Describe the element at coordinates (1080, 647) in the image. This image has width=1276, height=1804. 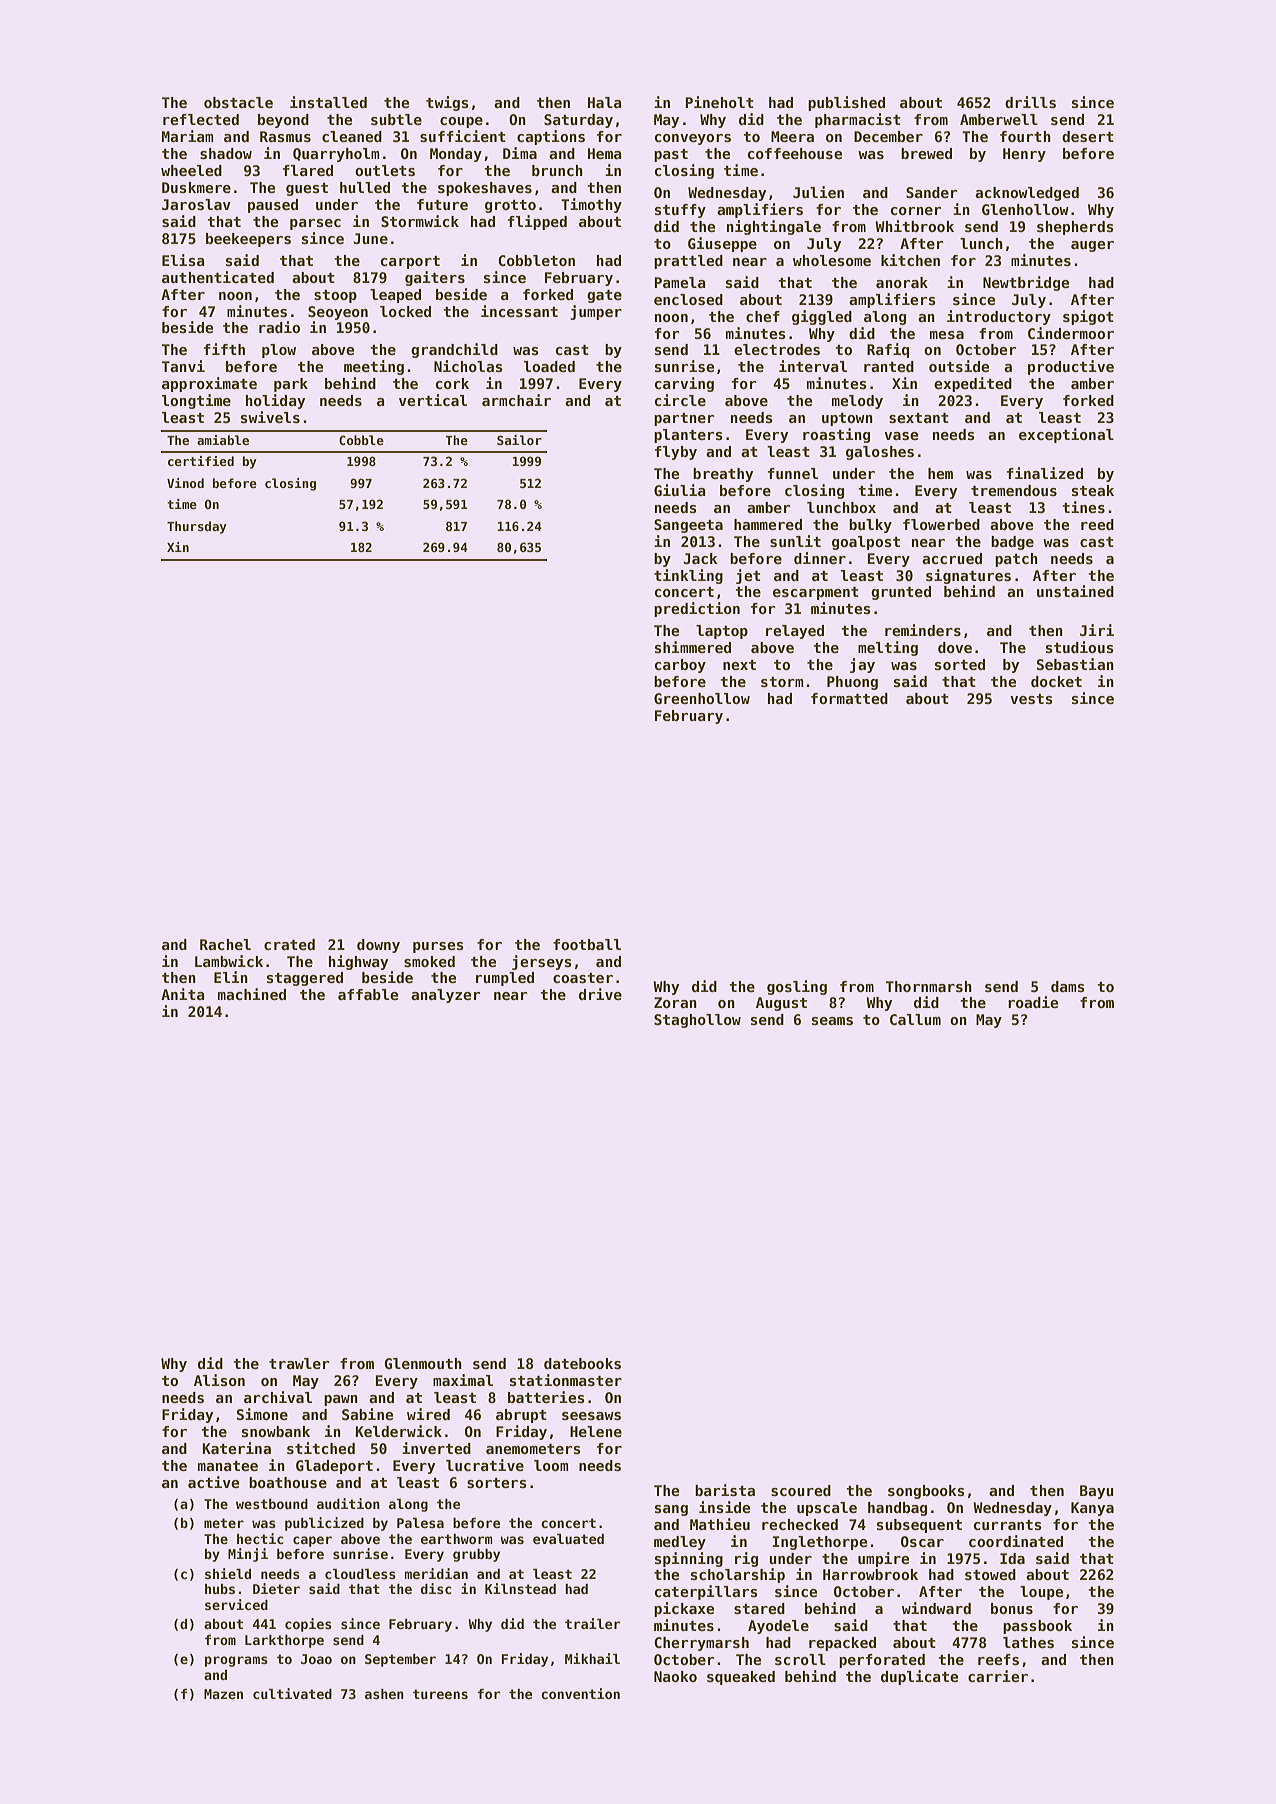
I see `studious` at that location.
